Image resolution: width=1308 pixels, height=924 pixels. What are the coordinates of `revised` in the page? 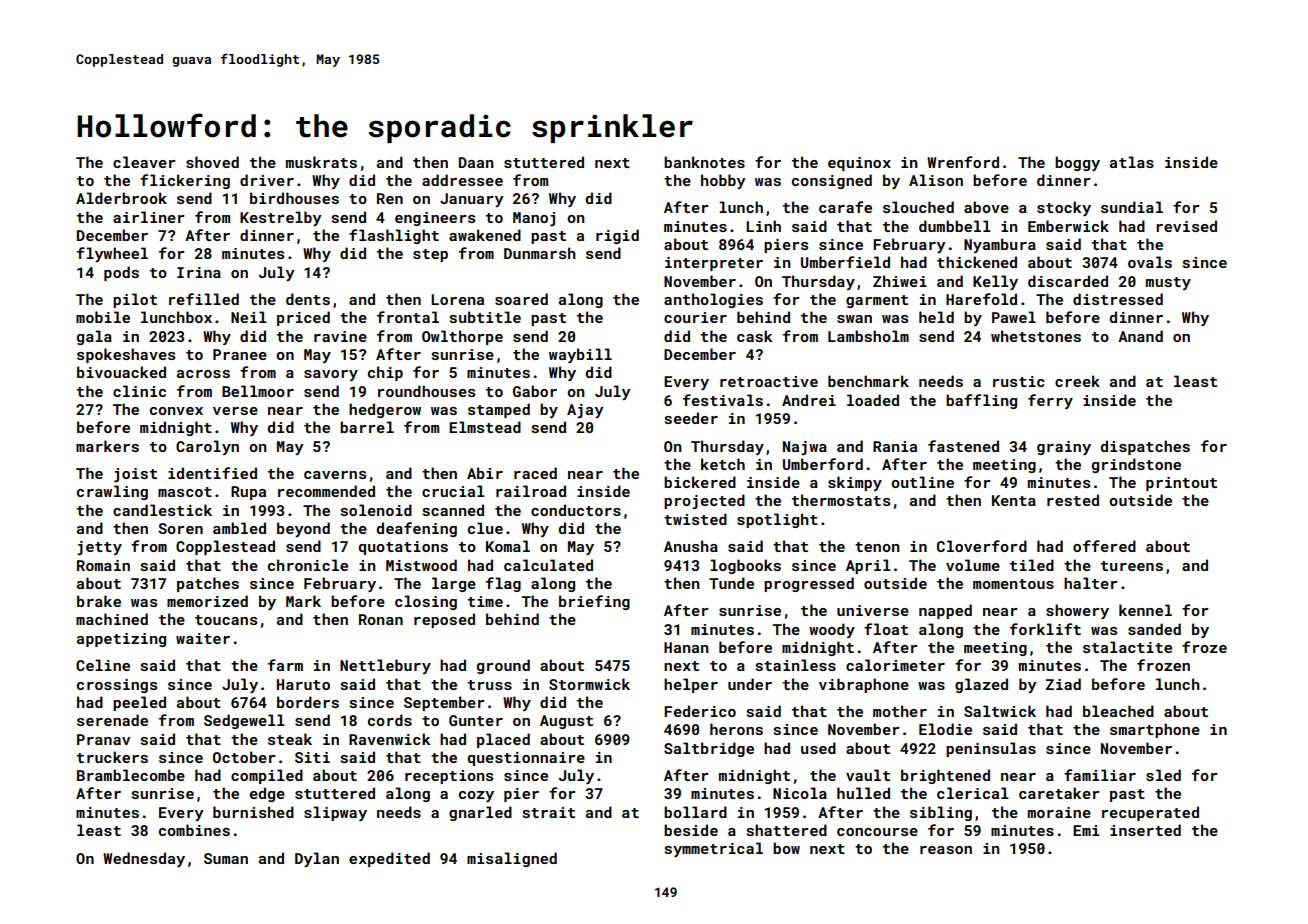 It's located at (1186, 226).
